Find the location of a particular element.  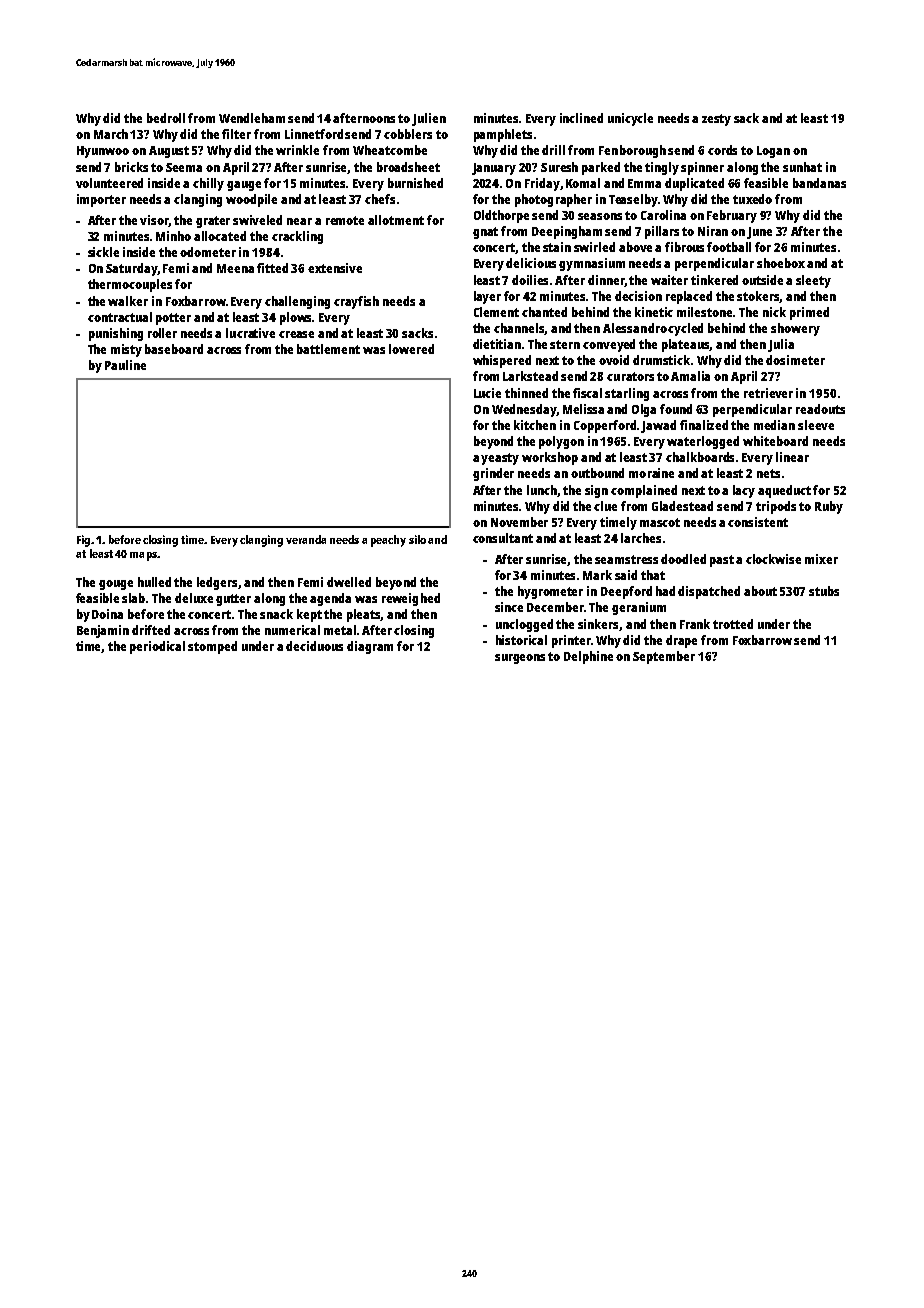

veranda is located at coordinates (306, 539).
